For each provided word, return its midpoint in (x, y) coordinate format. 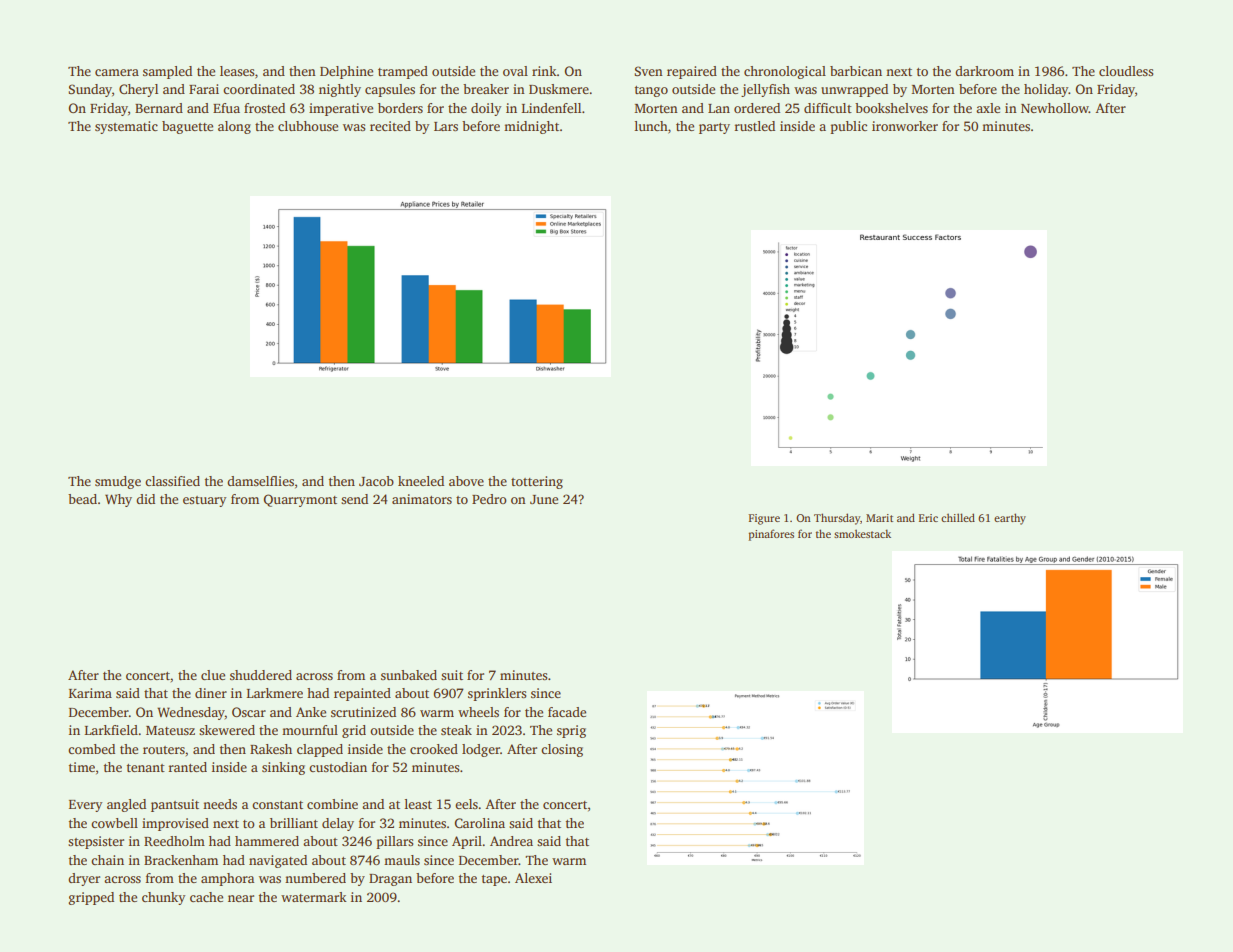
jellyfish (765, 90)
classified (172, 481)
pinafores (771, 535)
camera (117, 72)
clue (213, 675)
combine (332, 804)
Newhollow (1055, 108)
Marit (879, 518)
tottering (537, 482)
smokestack (862, 533)
